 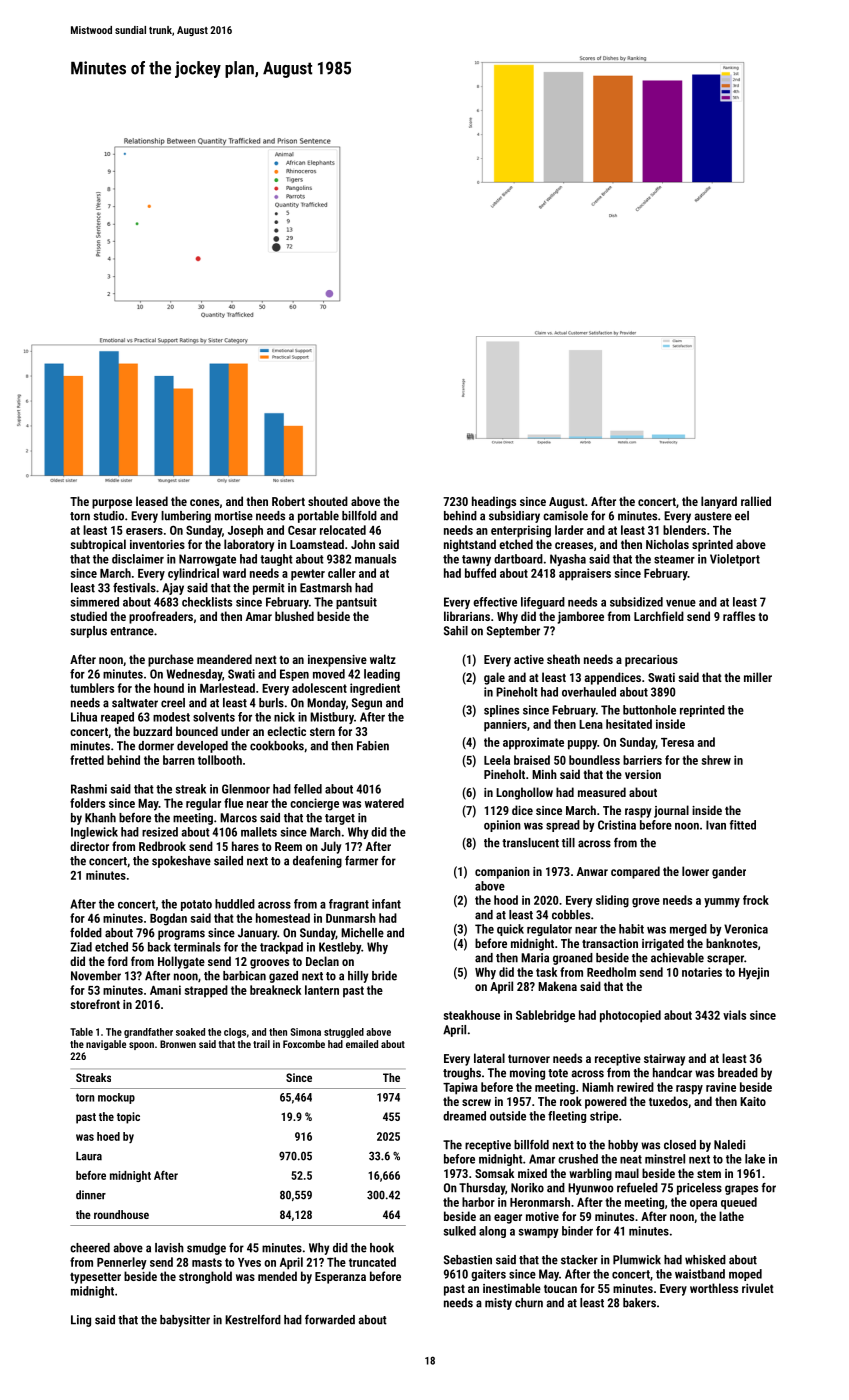 I want to click on Tapiwa, so click(x=460, y=1088).
